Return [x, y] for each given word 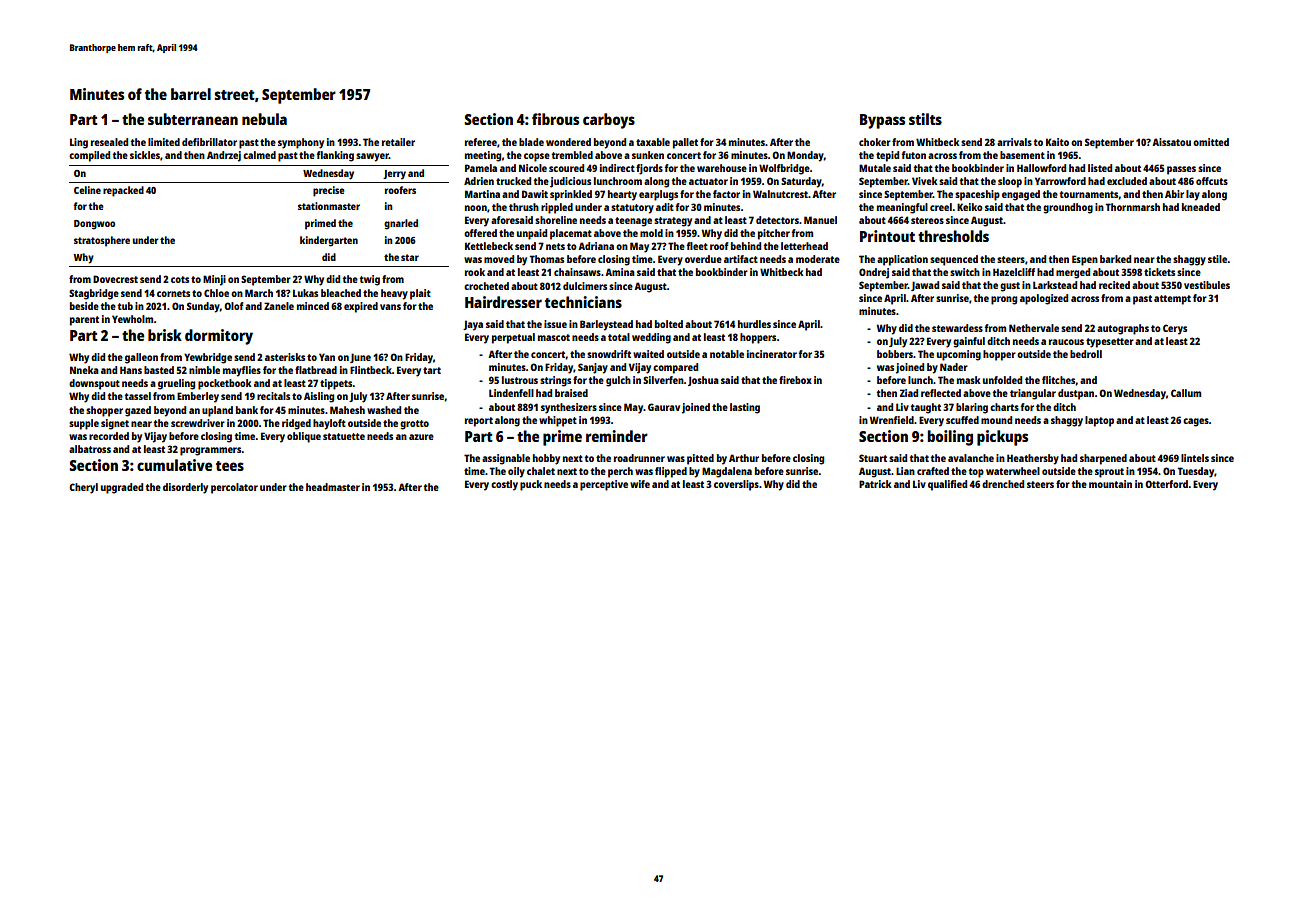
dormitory [219, 337]
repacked [123, 191]
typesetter [1110, 343]
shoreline [556, 220]
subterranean [193, 119]
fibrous [555, 119]
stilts [925, 119]
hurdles [754, 324]
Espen [1085, 260]
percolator [234, 488]
